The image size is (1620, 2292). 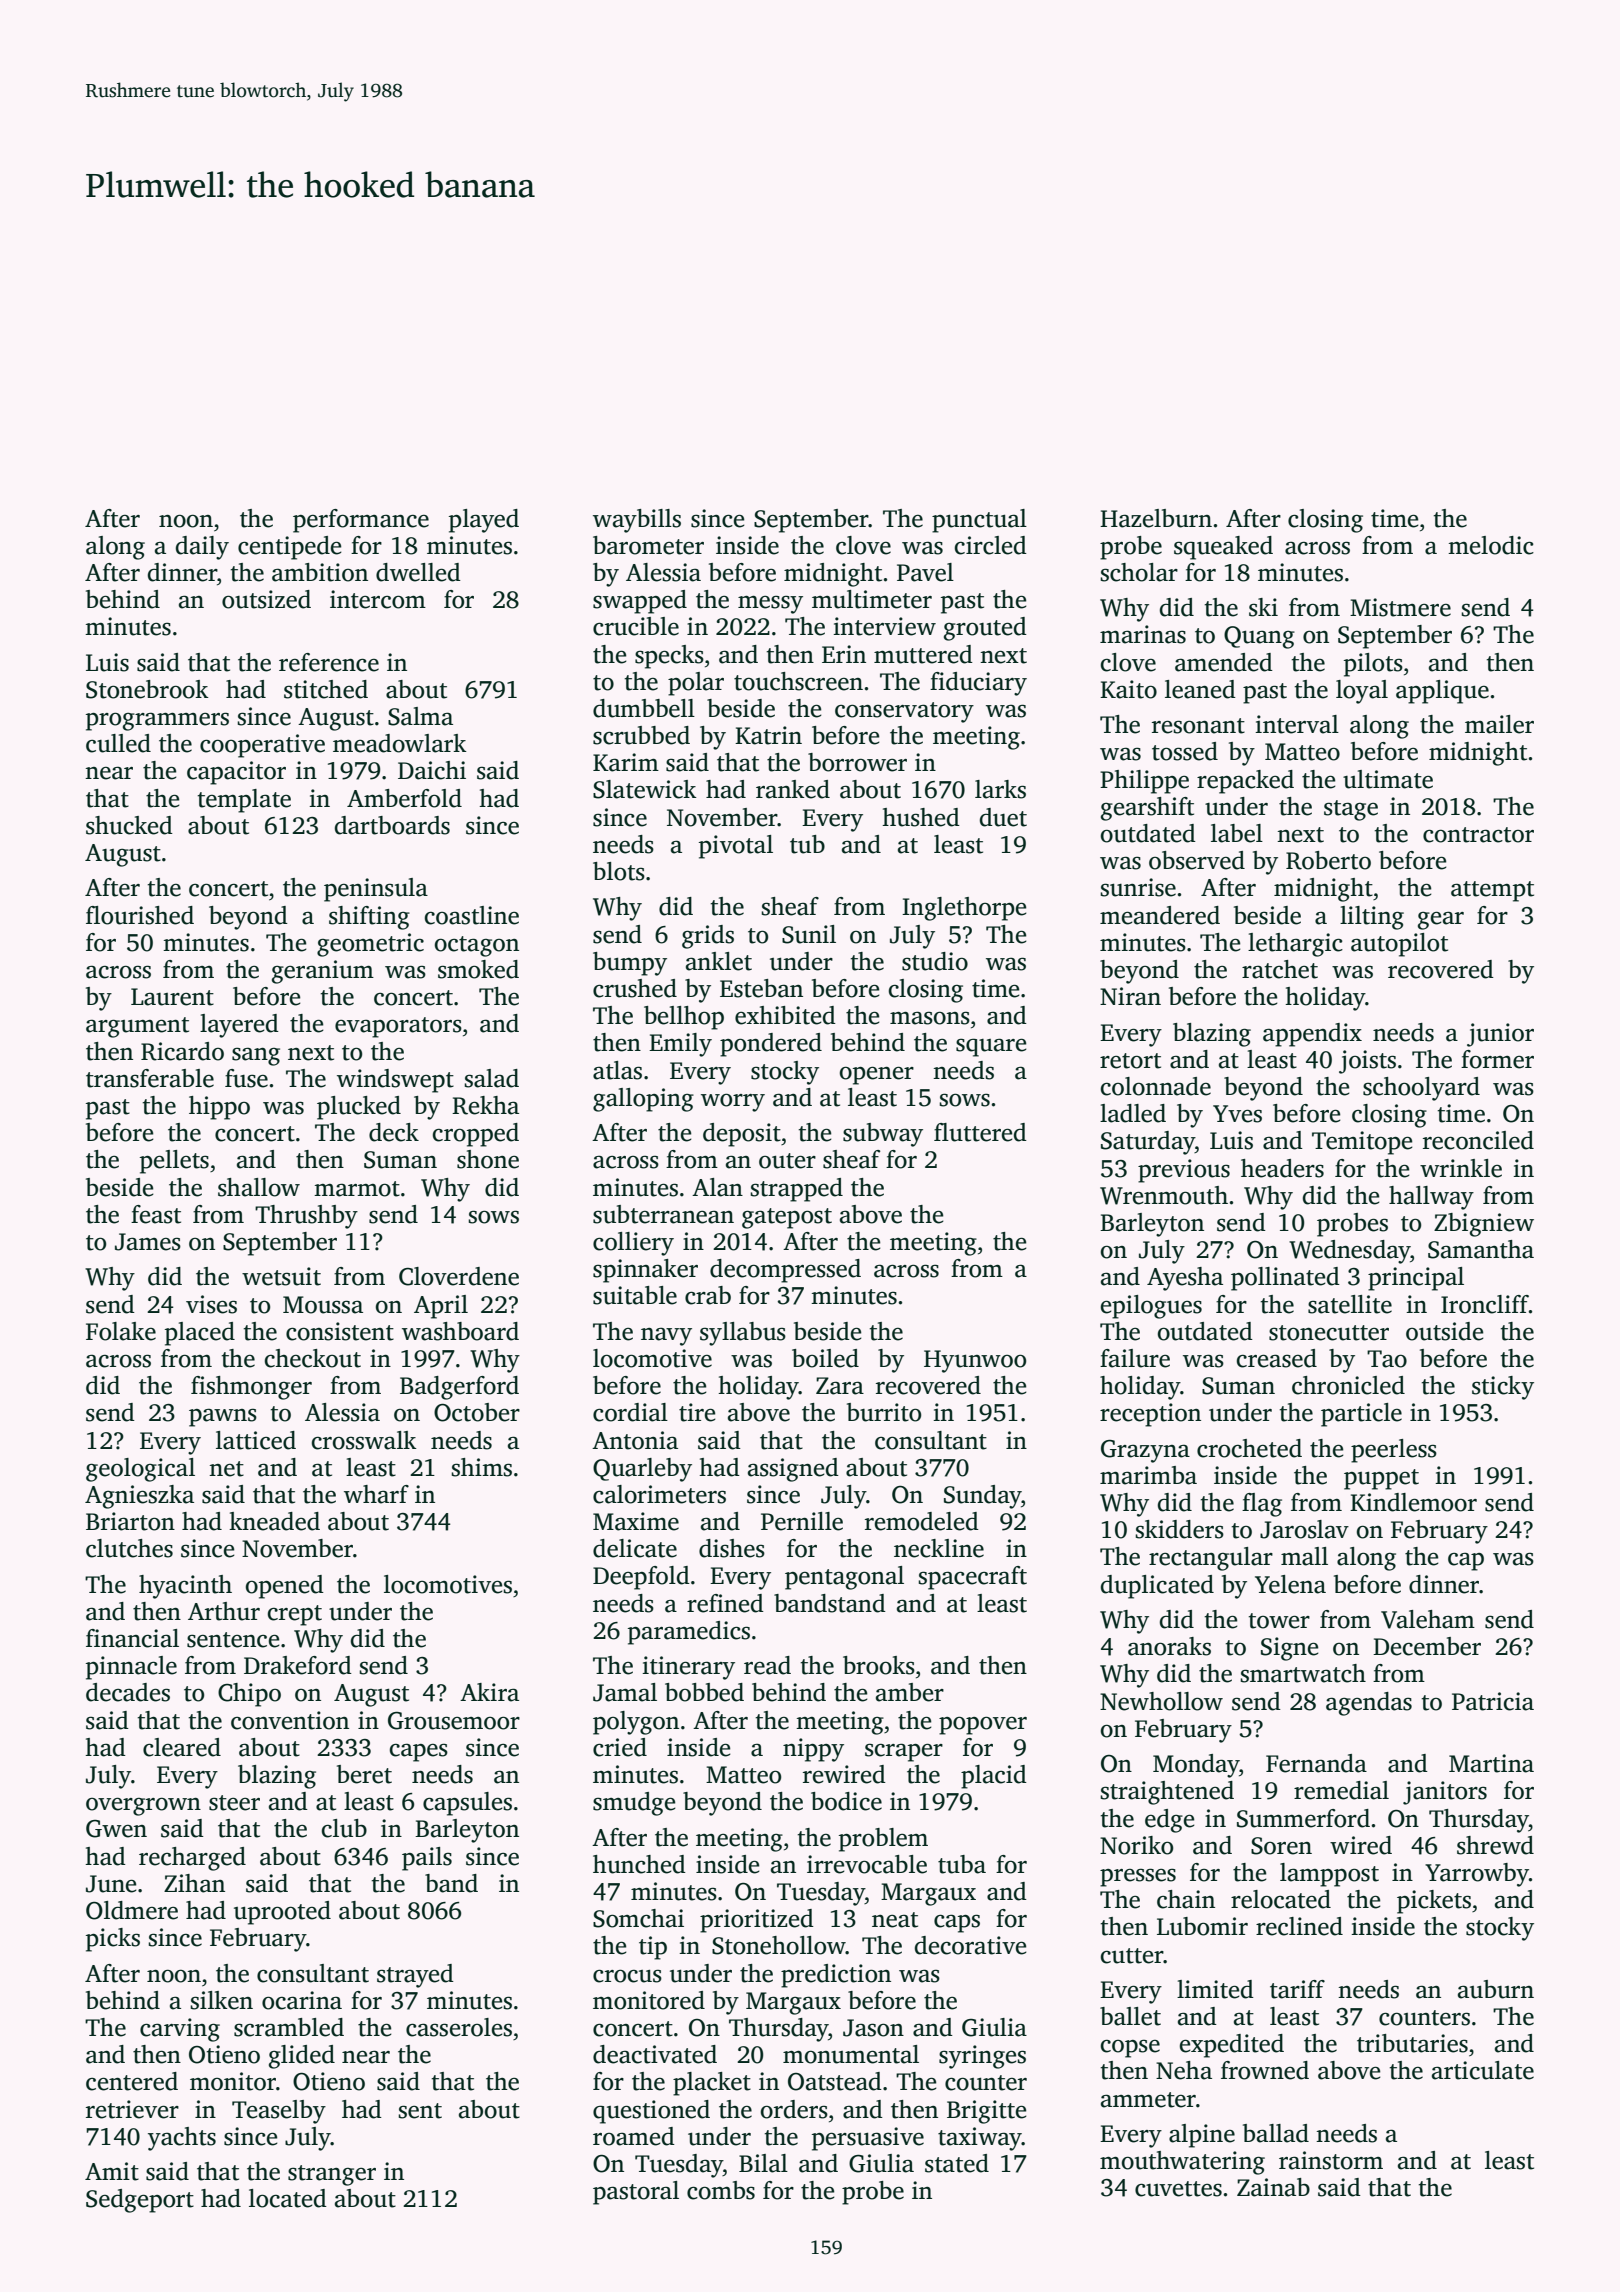 What do you see at coordinates (1303, 1673) in the screenshot?
I see `smartwatch` at bounding box center [1303, 1673].
